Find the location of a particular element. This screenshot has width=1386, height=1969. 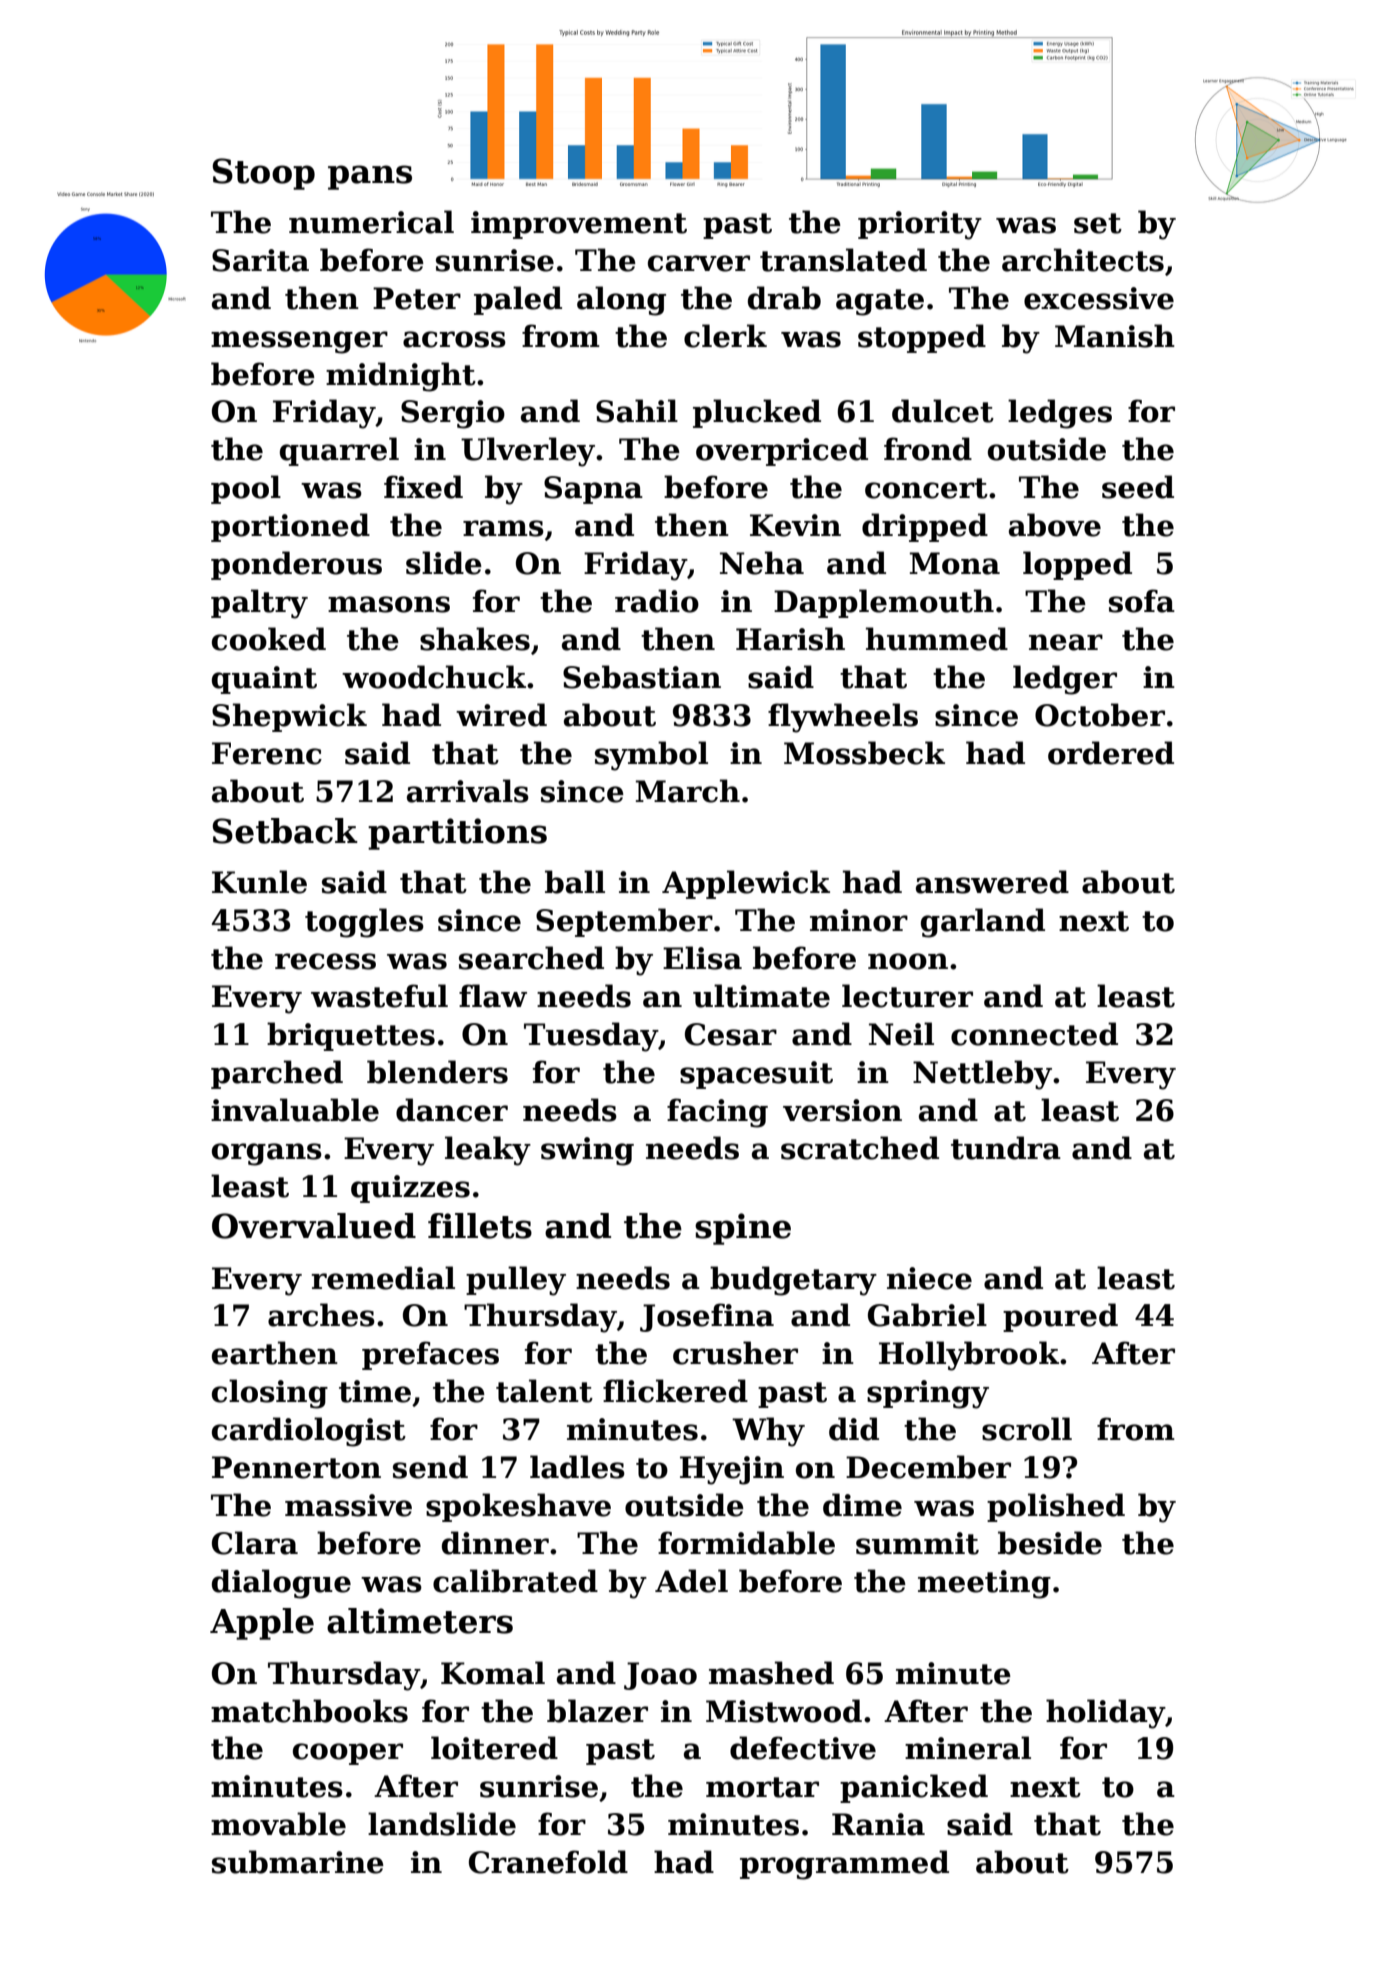

architects is located at coordinates (1083, 260).
